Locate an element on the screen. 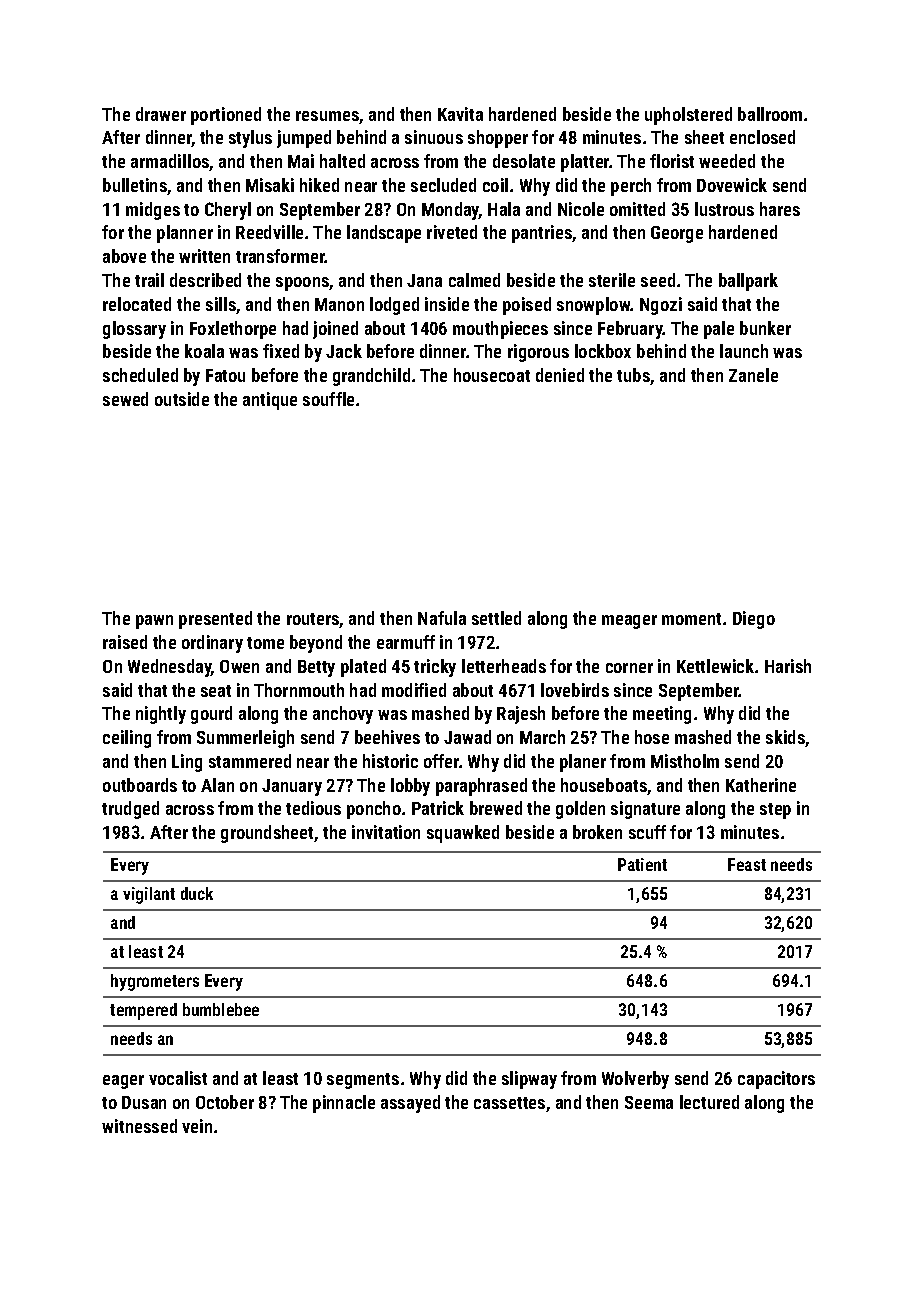 This screenshot has width=924, height=1311. upholstered is located at coordinates (688, 116).
